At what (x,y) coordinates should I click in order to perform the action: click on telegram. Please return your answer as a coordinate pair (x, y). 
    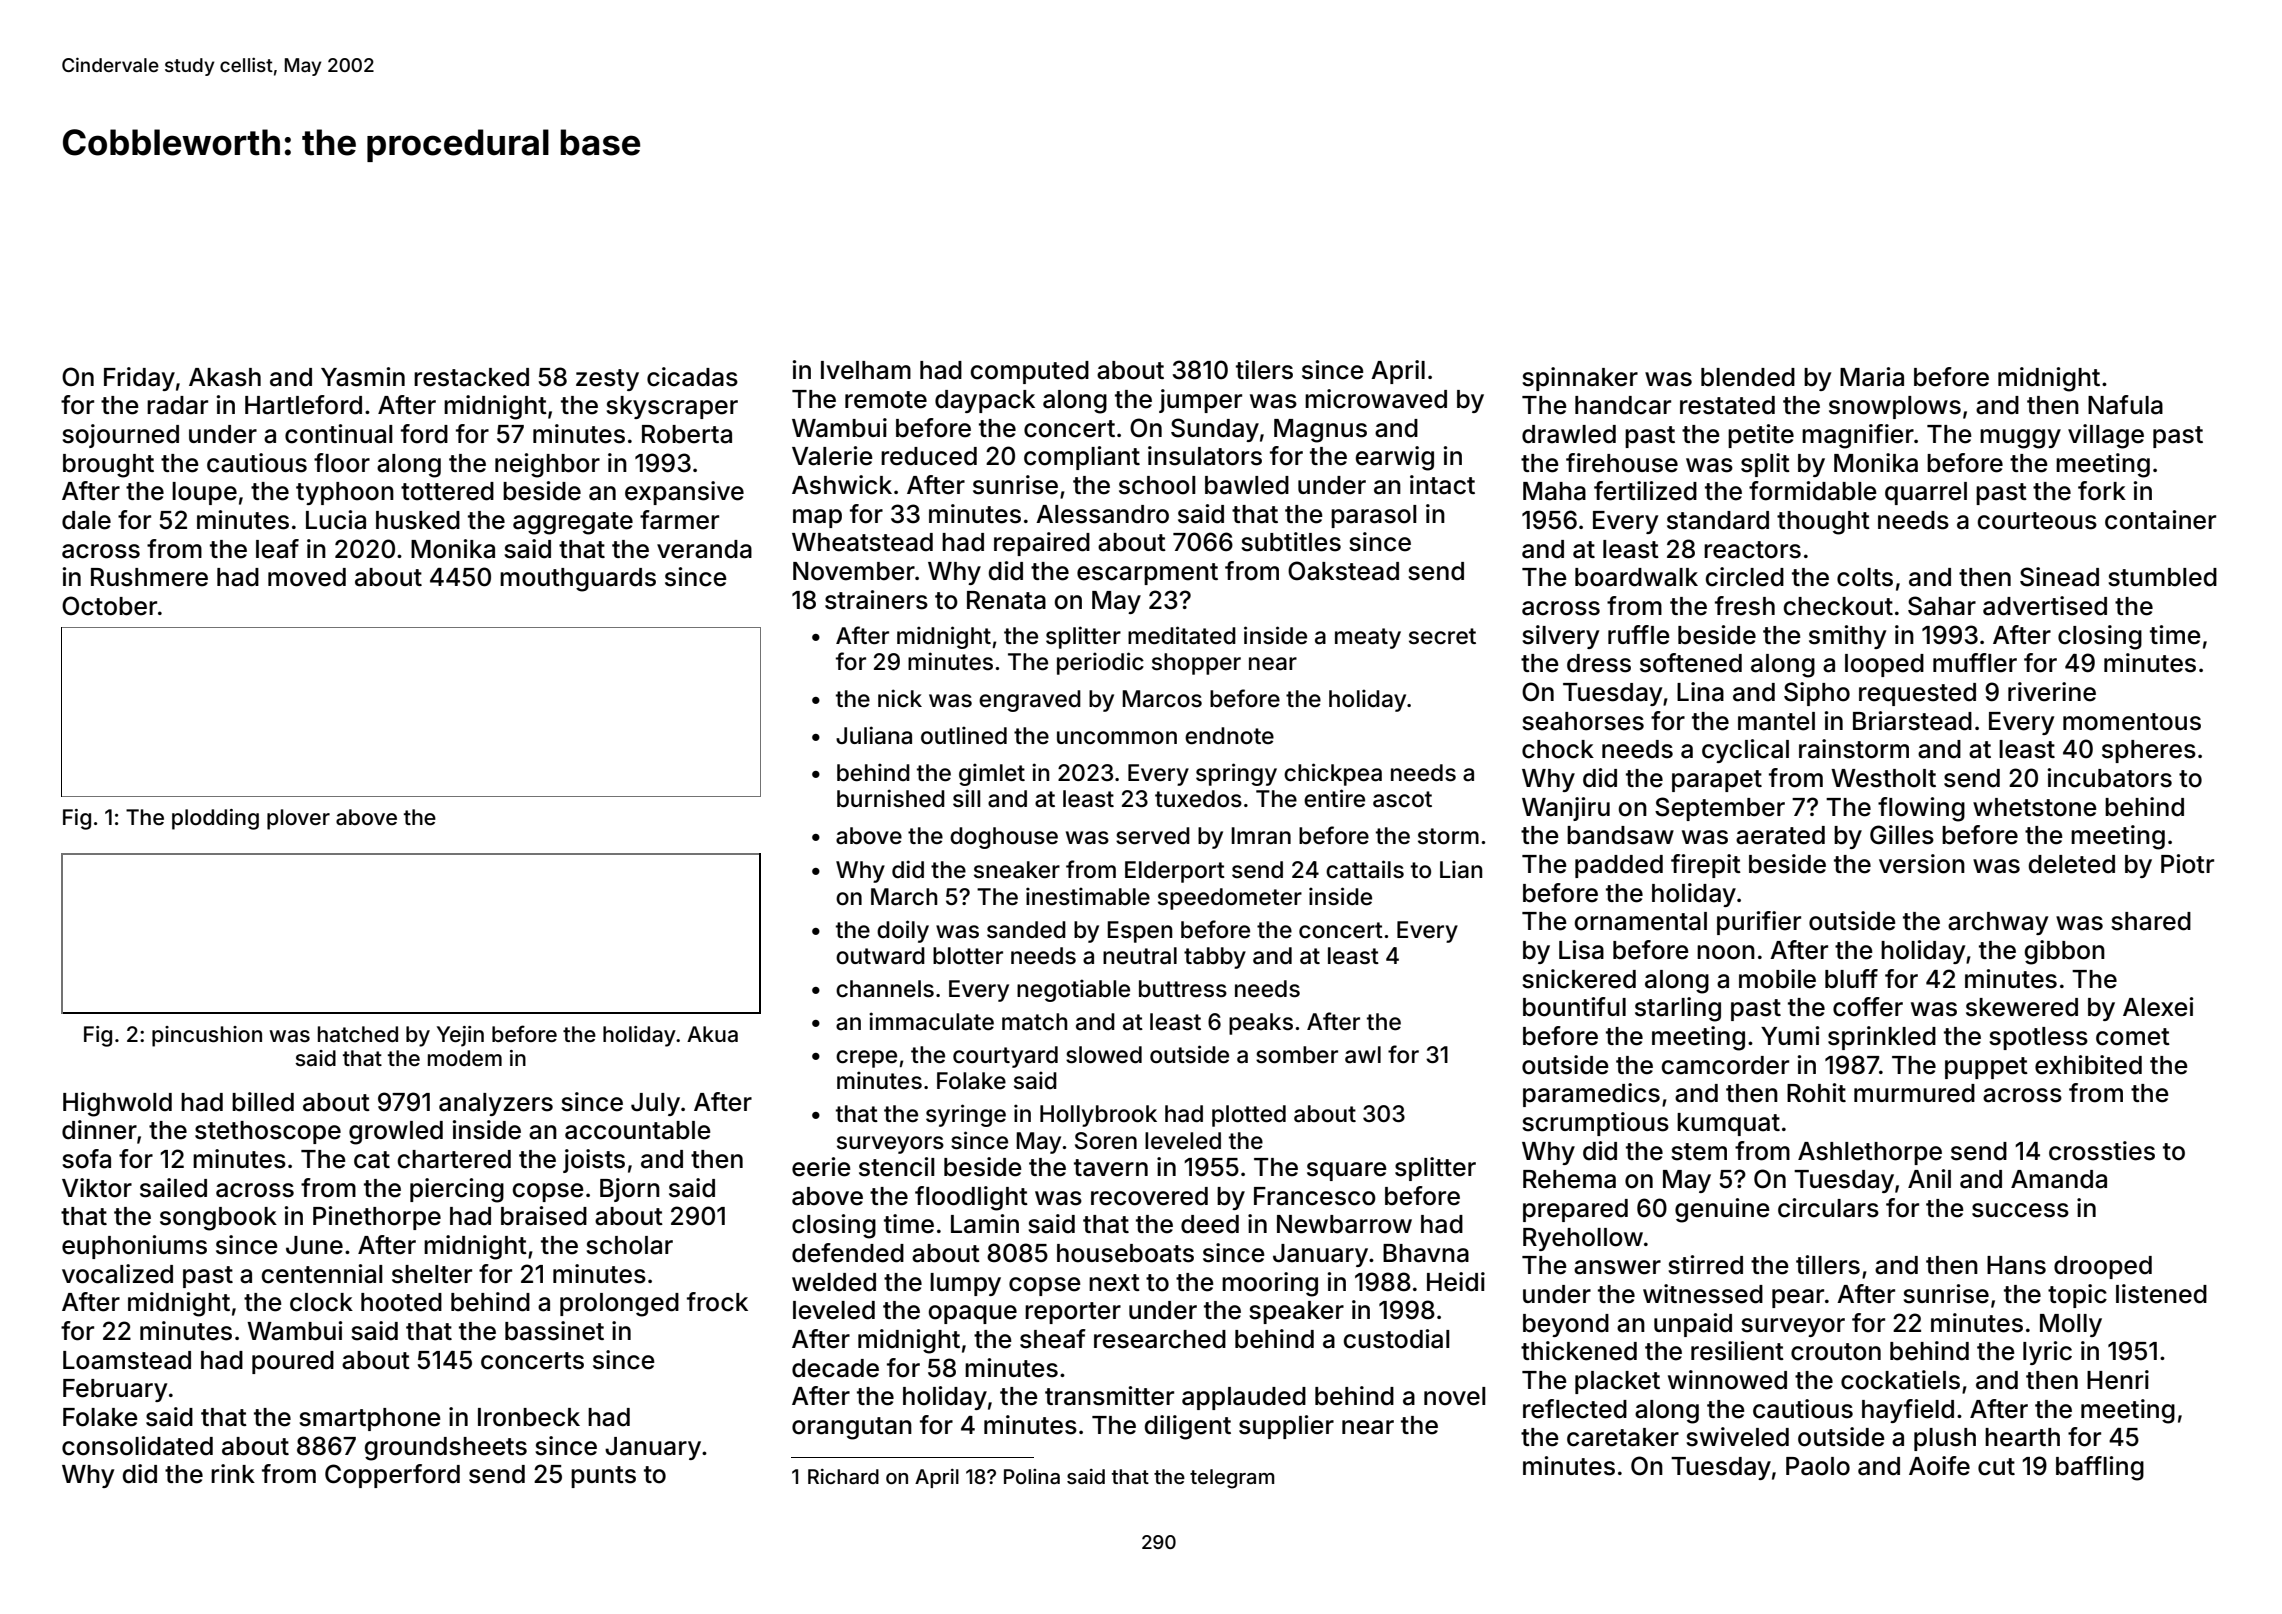
    Looking at the image, I should click on (1232, 1479).
